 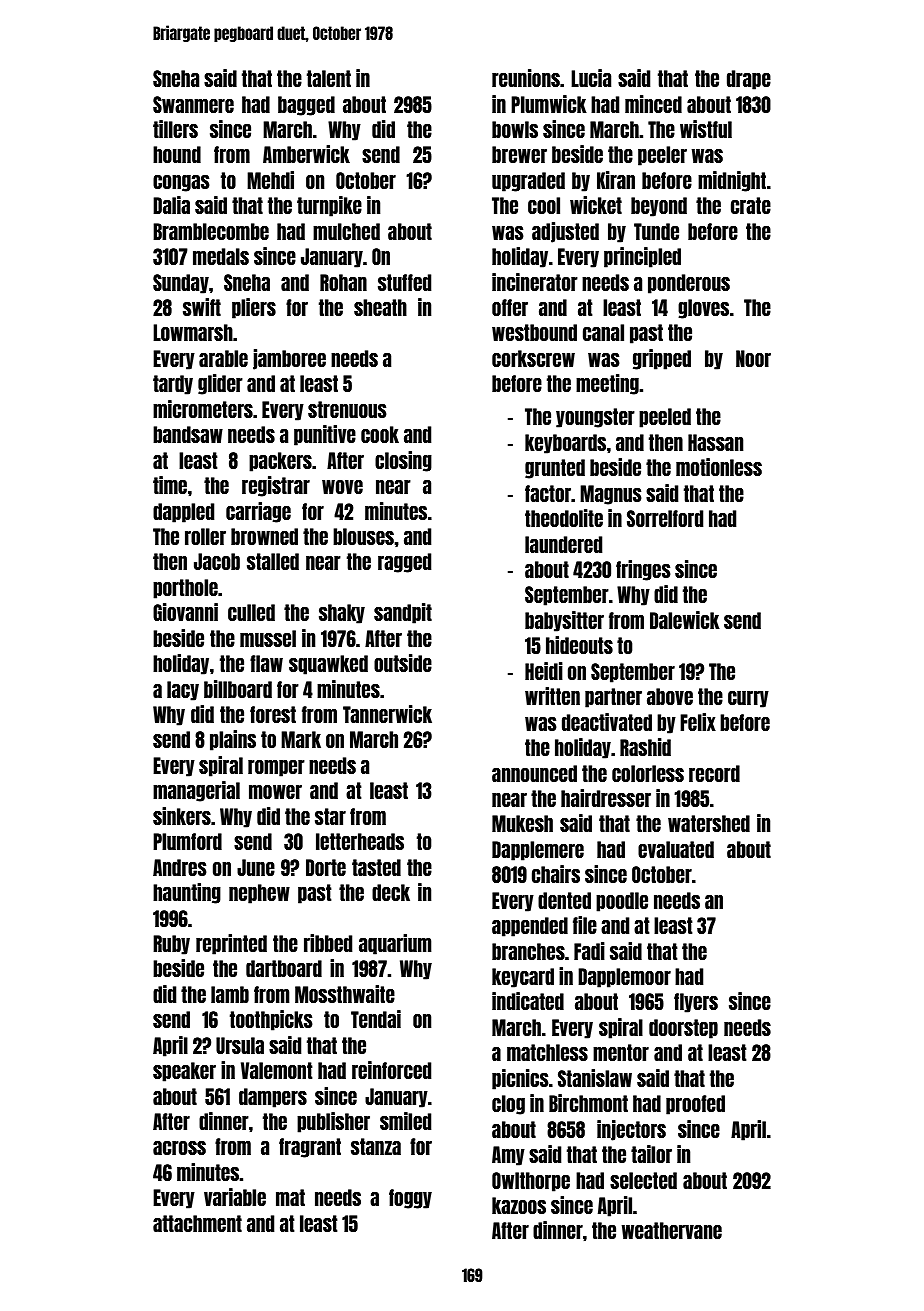 What do you see at coordinates (662, 156) in the image?
I see `peeler` at bounding box center [662, 156].
